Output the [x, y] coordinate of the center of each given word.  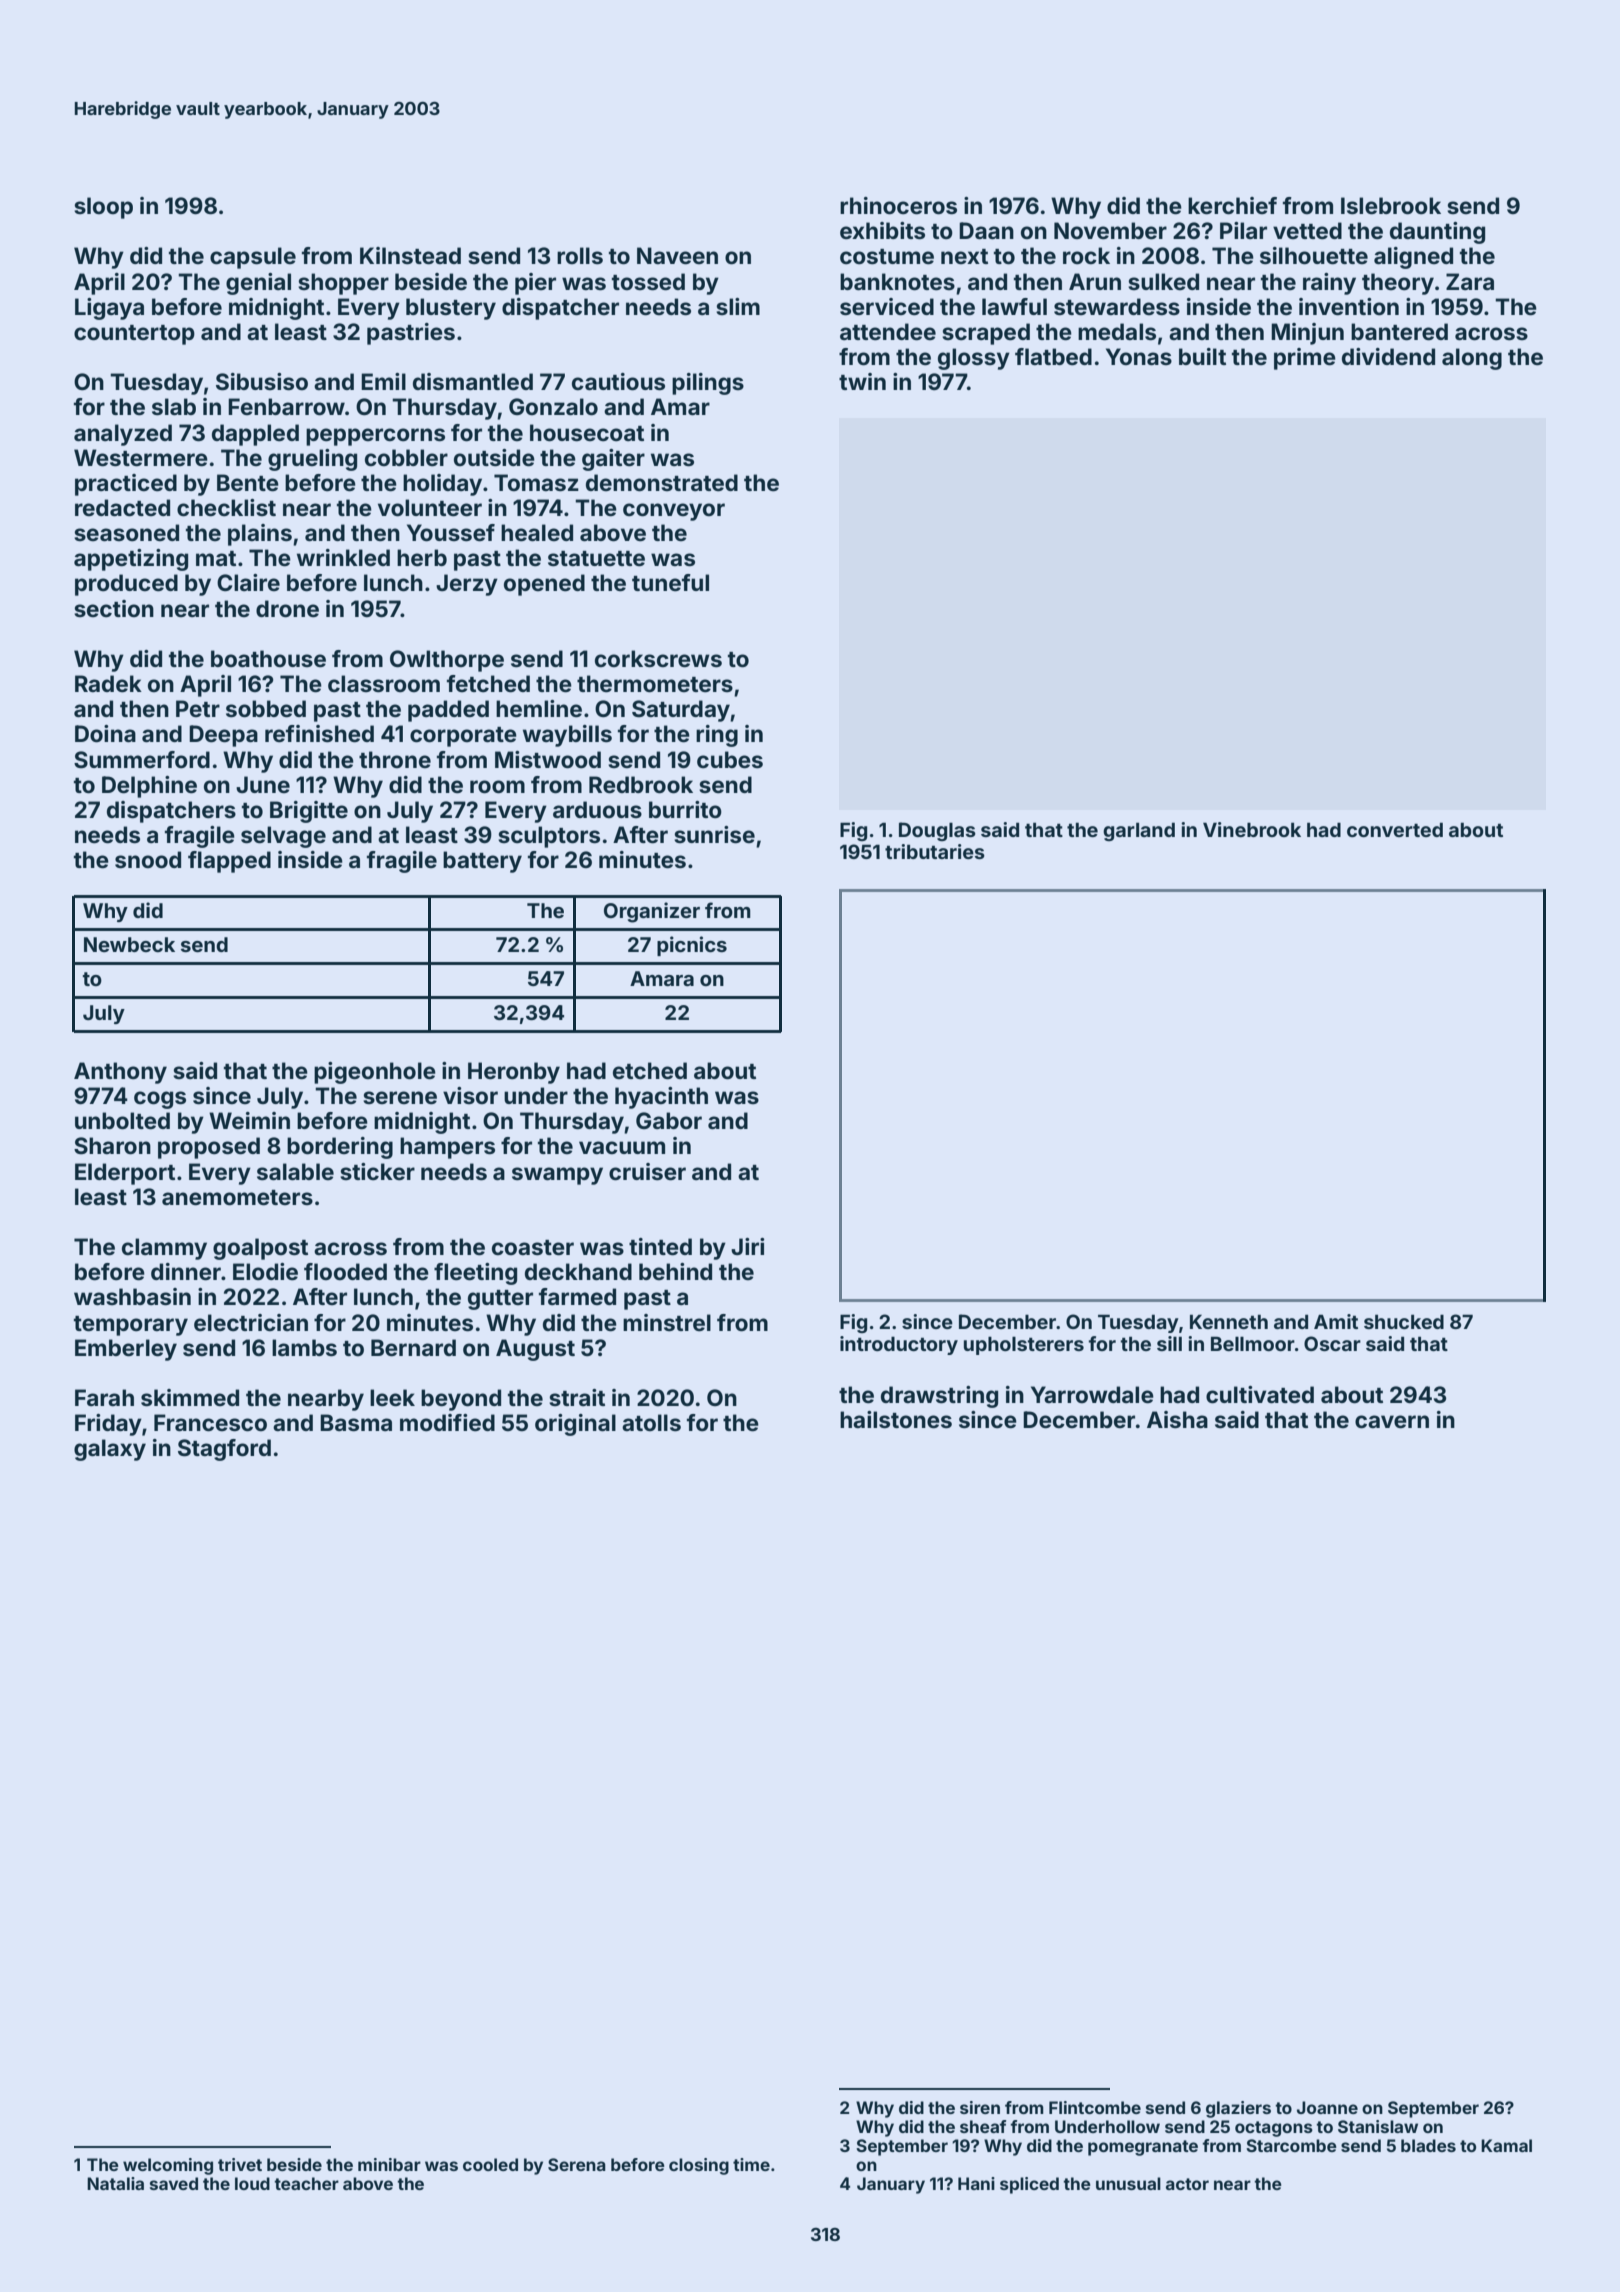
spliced [1029, 2185]
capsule [253, 258]
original [575, 1425]
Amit [1336, 1321]
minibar [389, 2164]
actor [1187, 2184]
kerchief [1232, 205]
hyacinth [661, 1098]
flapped [229, 862]
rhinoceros [898, 205]
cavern [1392, 1421]
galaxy [110, 1450]
